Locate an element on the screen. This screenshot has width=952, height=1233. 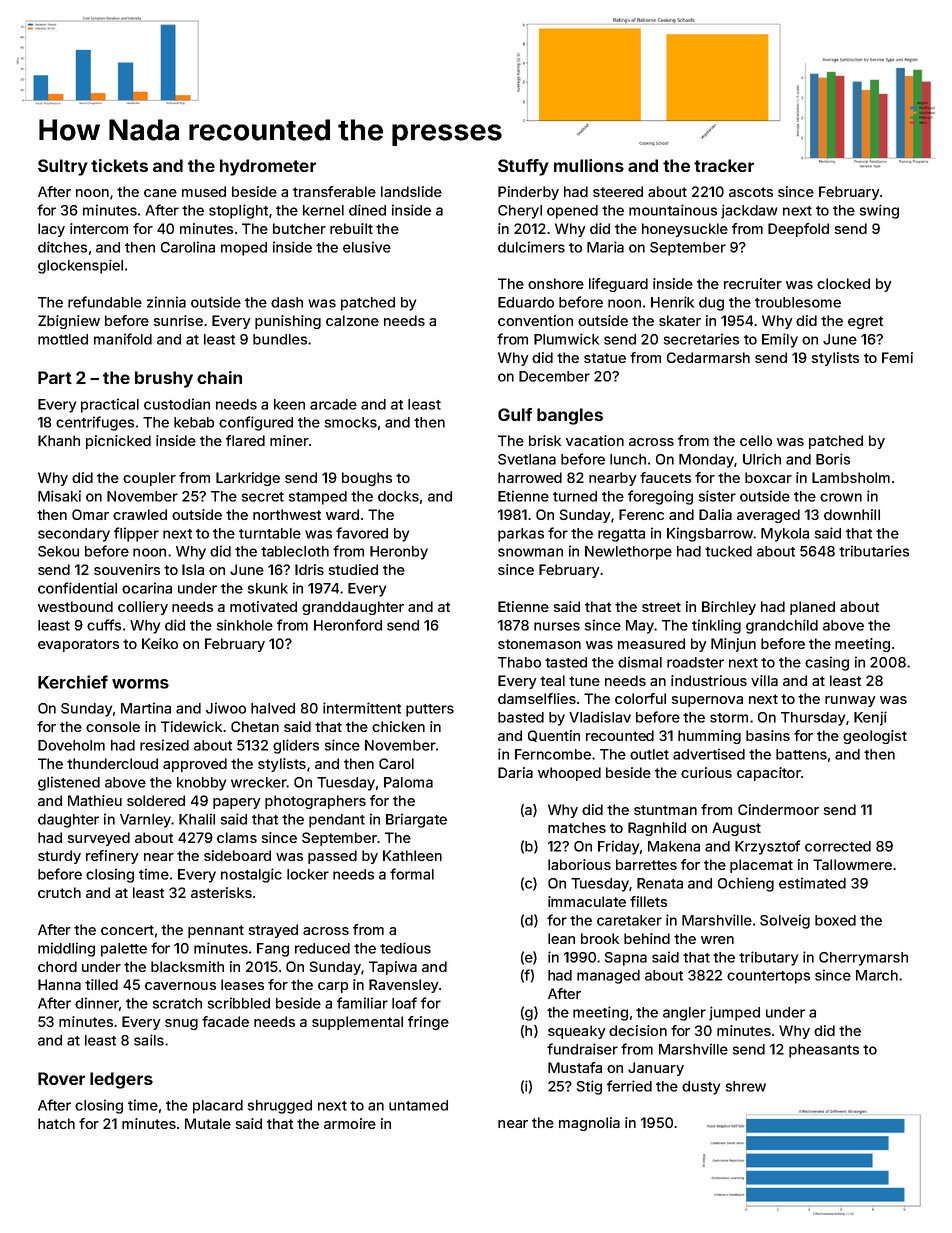
placard is located at coordinates (218, 1107).
